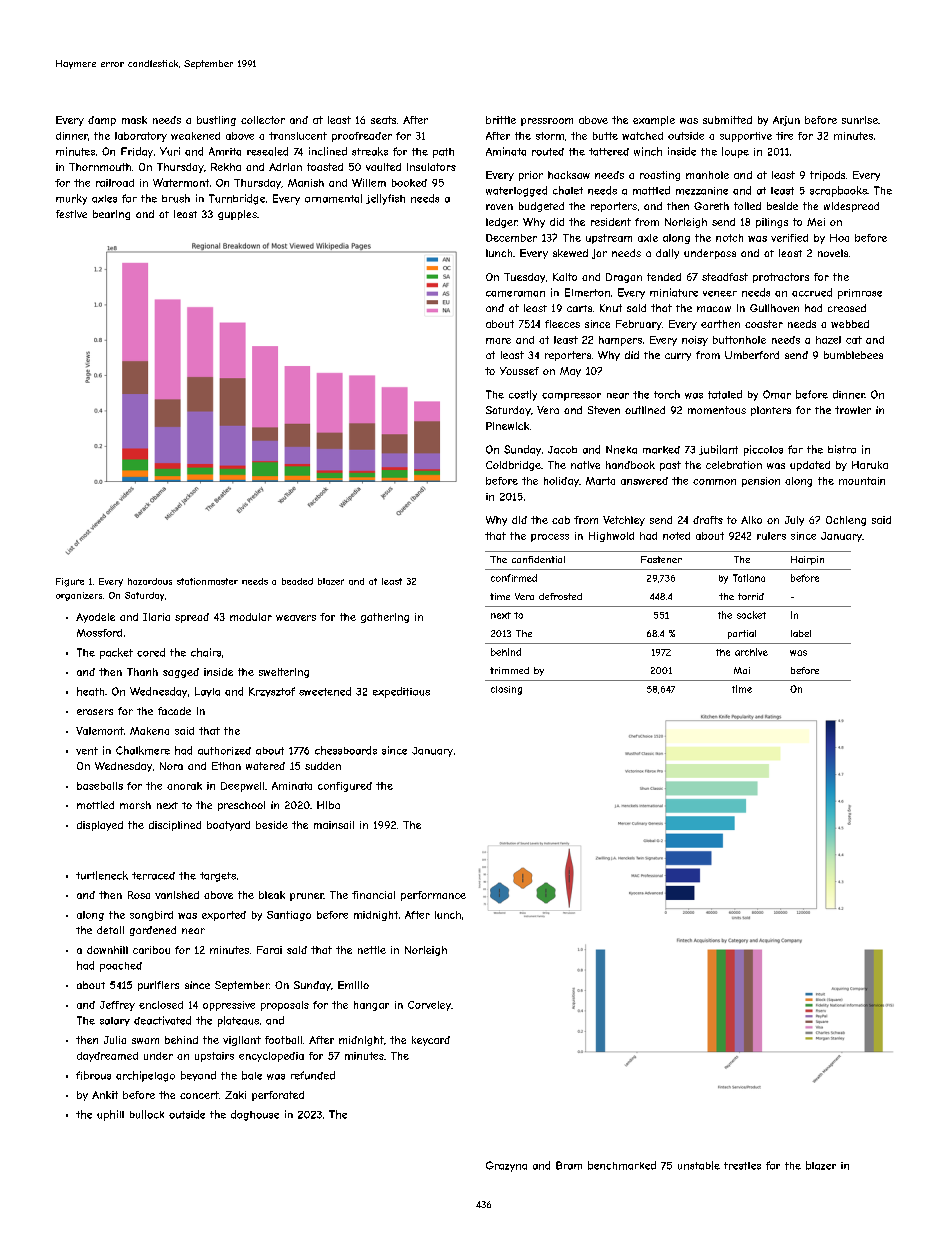 The width and height of the screenshot is (952, 1233). Describe the element at coordinates (695, 341) in the screenshot. I see `noisy` at that location.
